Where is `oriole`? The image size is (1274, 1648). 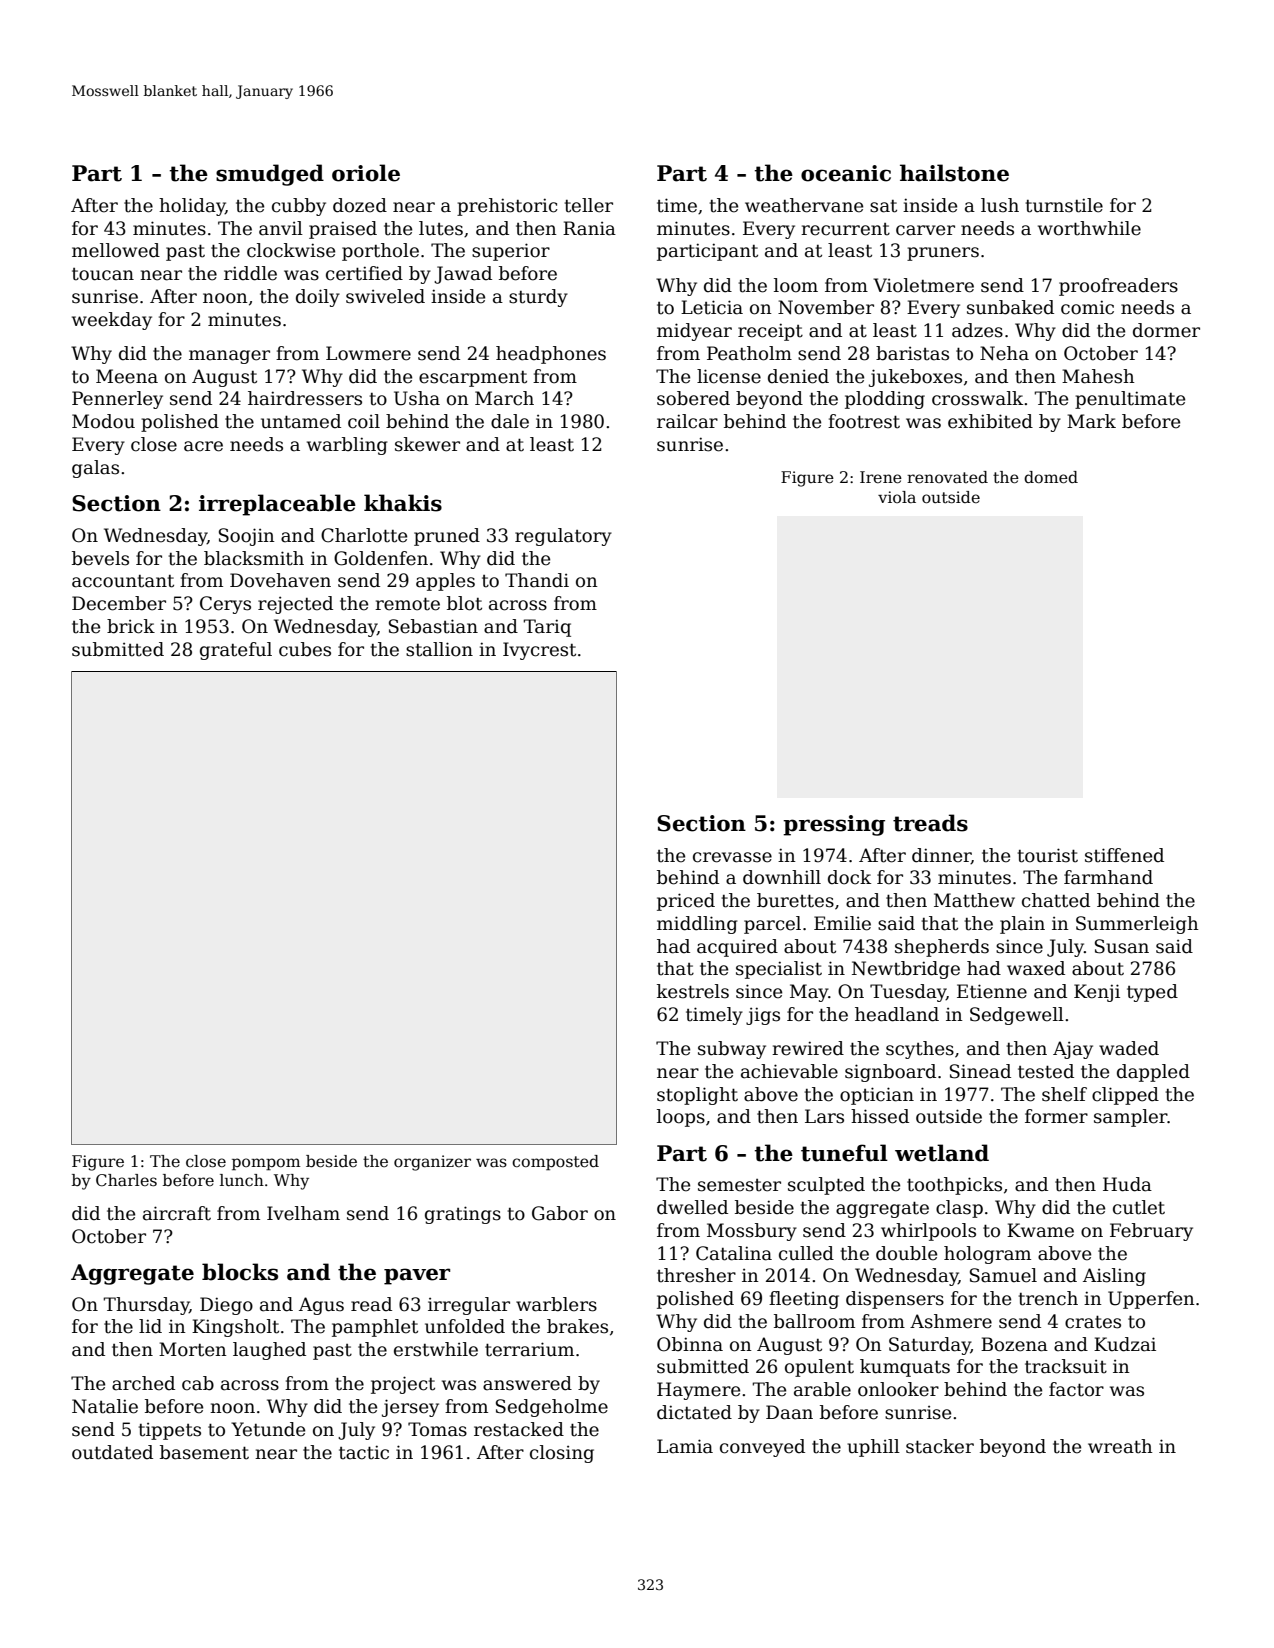 oriole is located at coordinates (366, 173).
